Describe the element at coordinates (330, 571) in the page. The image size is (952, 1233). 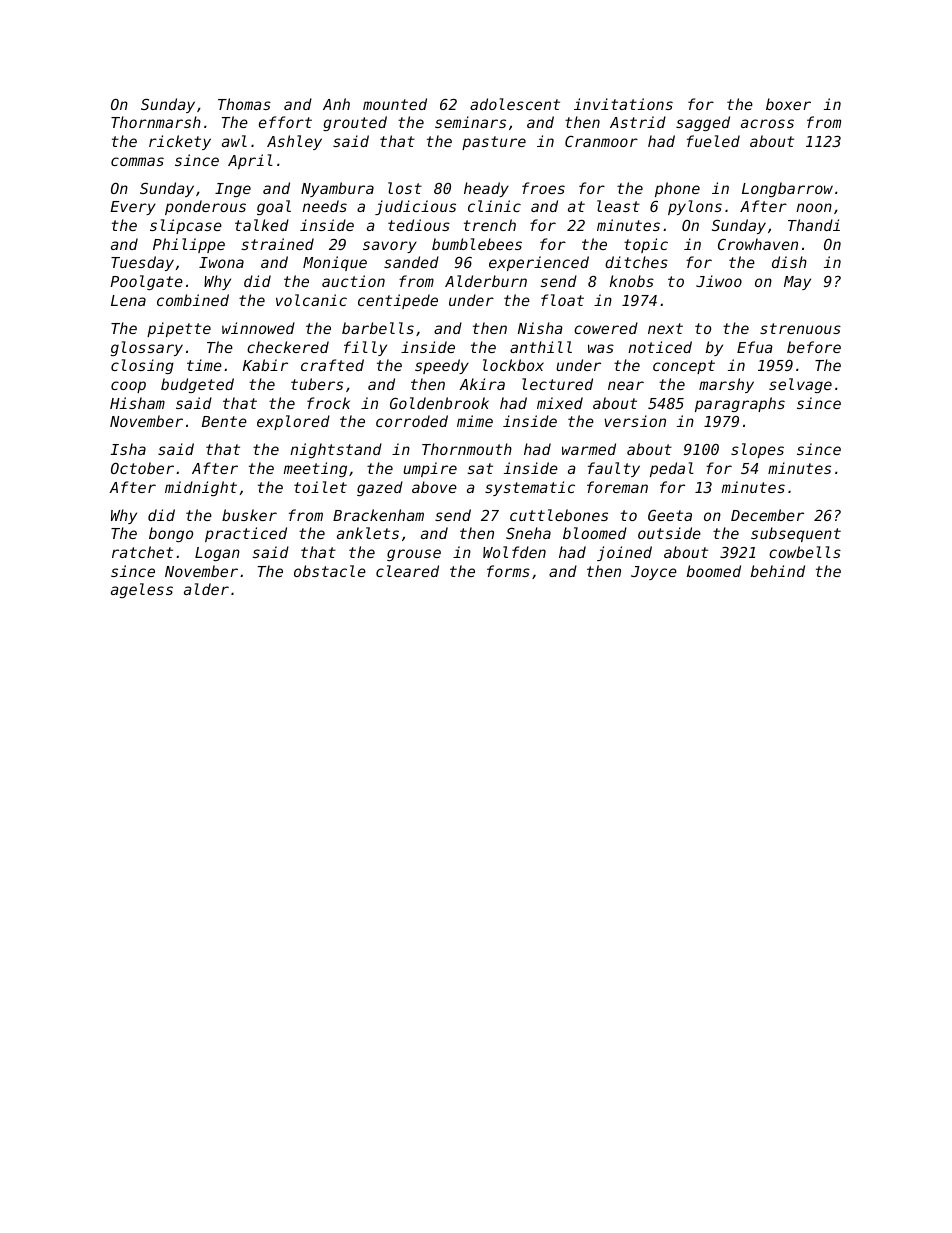
I see `obstacle` at that location.
